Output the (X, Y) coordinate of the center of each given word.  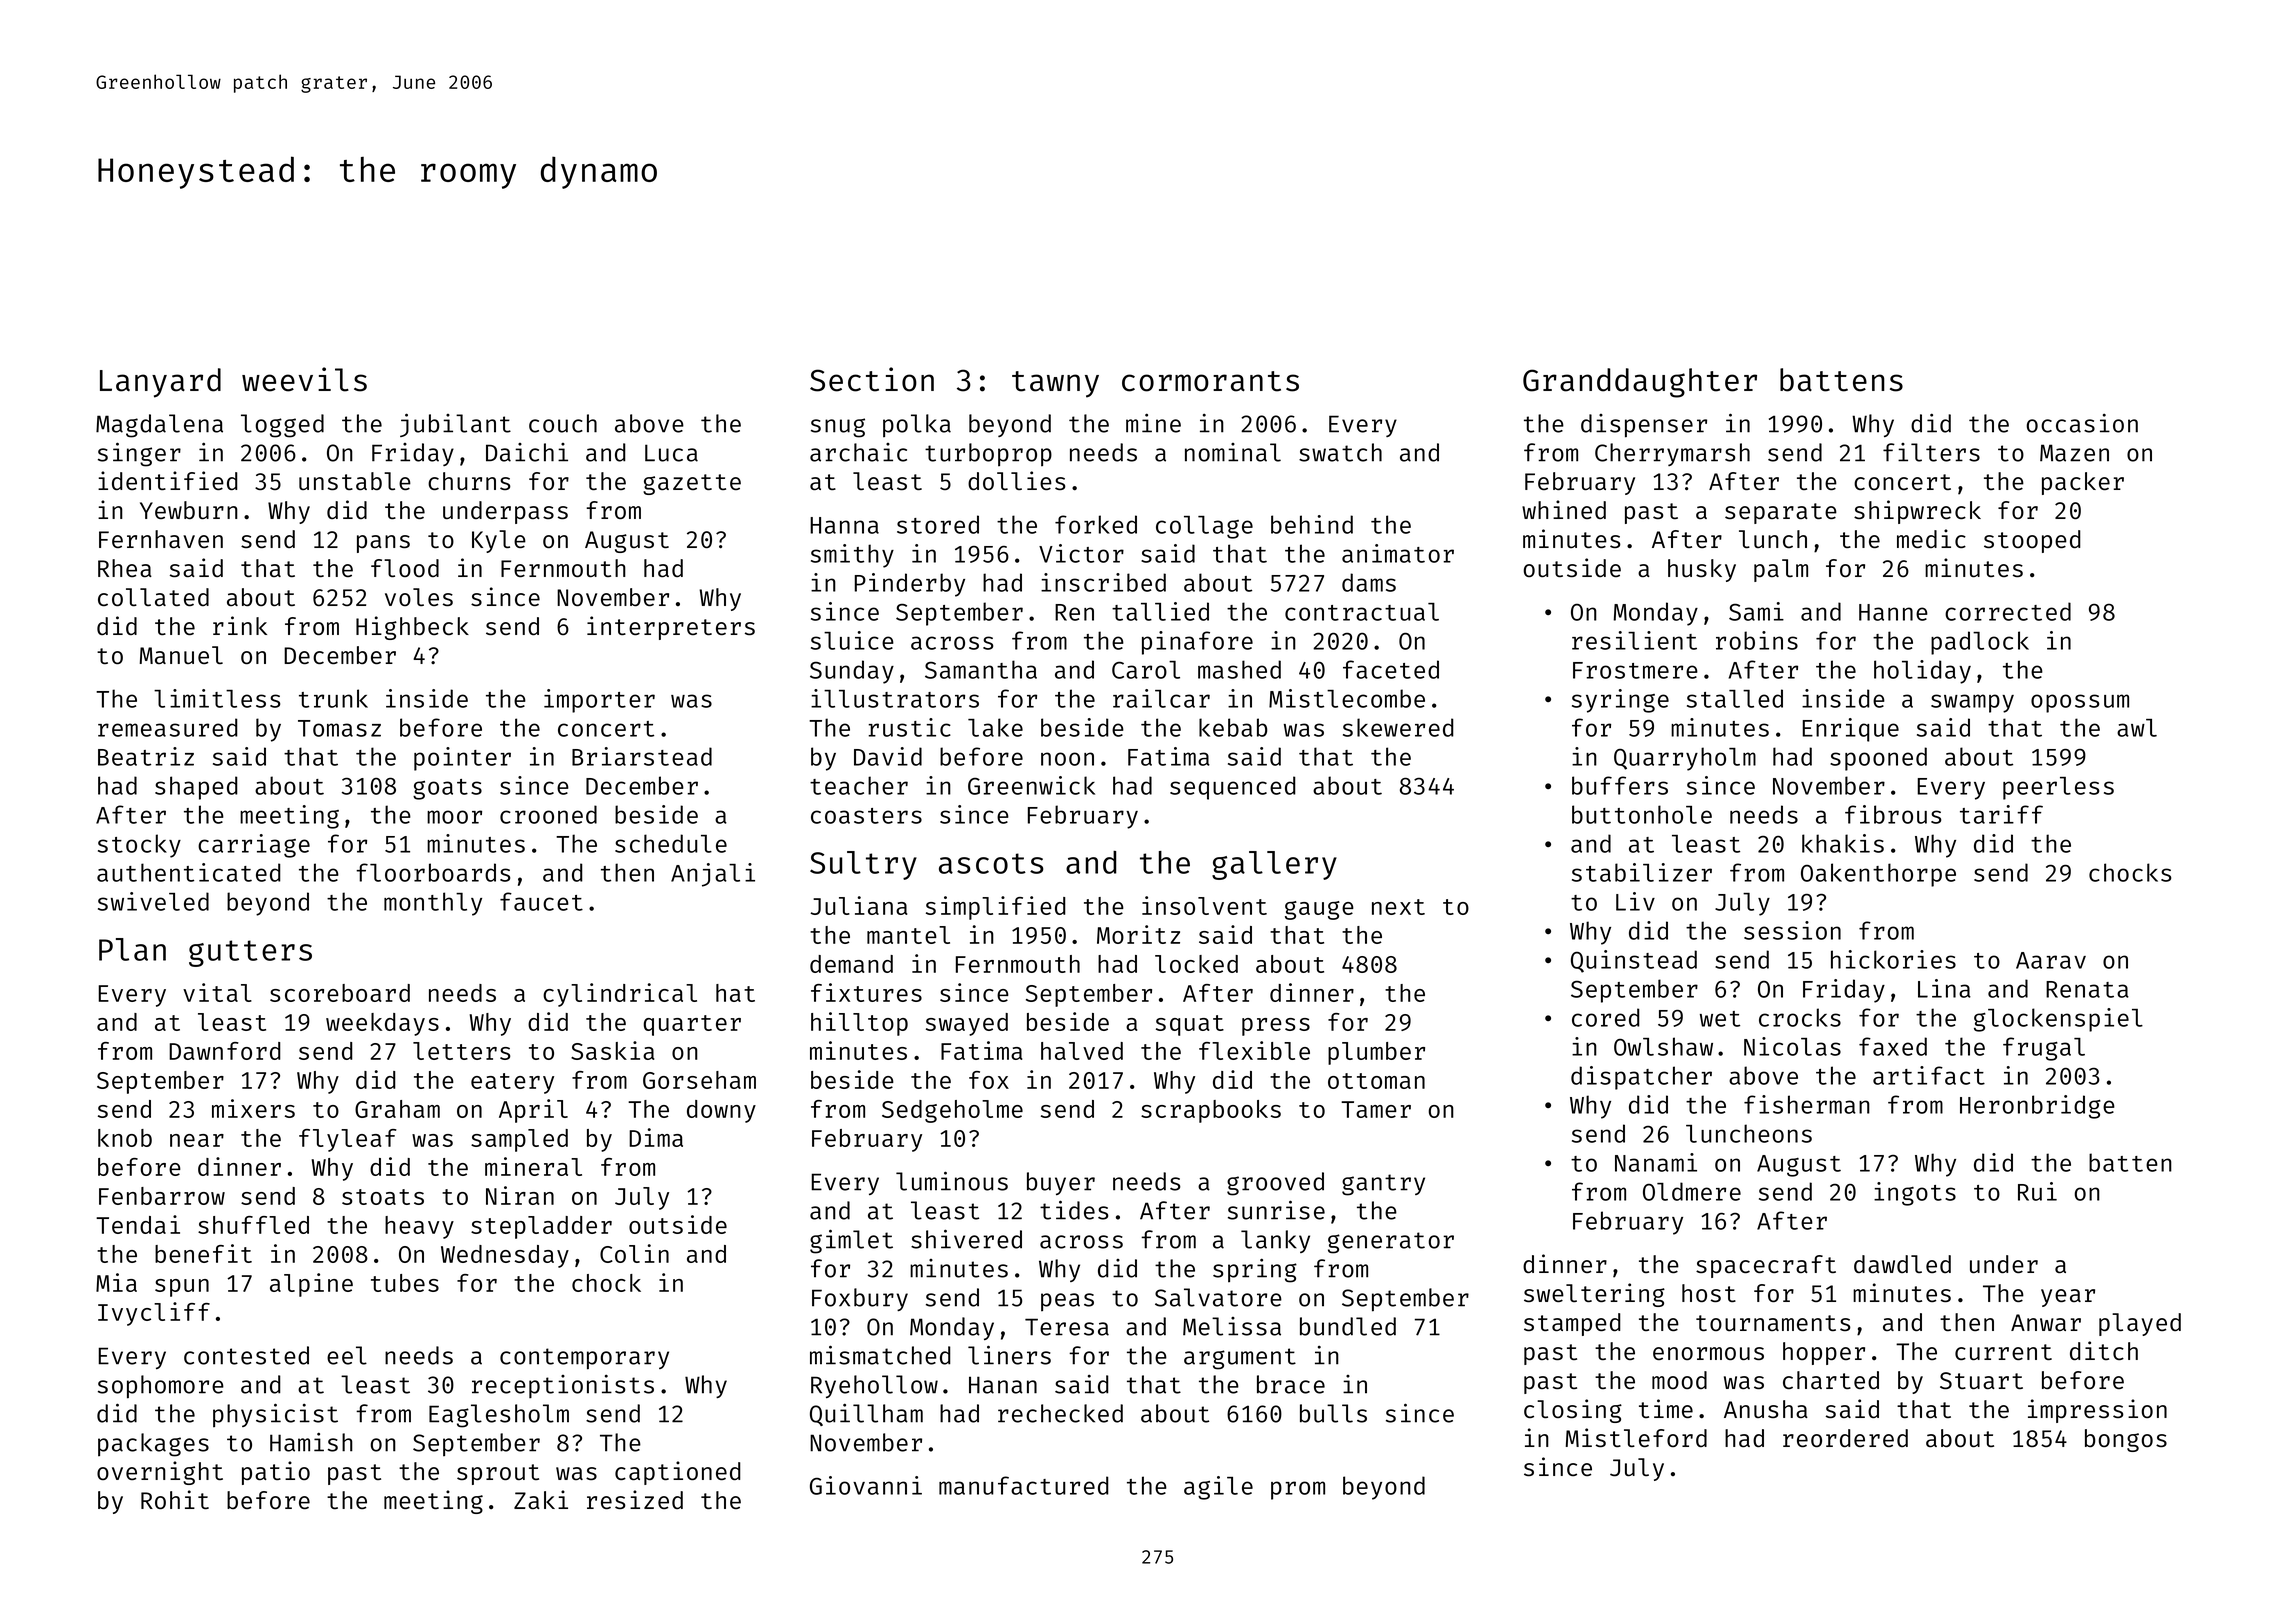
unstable (355, 481)
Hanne (1893, 612)
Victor (1081, 553)
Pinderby (910, 585)
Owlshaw (1663, 1046)
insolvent (1204, 905)
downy (721, 1111)
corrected (2008, 611)
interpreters (671, 628)
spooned (1878, 759)
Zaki (541, 1499)
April (533, 1111)
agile (1218, 1488)
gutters (250, 953)
